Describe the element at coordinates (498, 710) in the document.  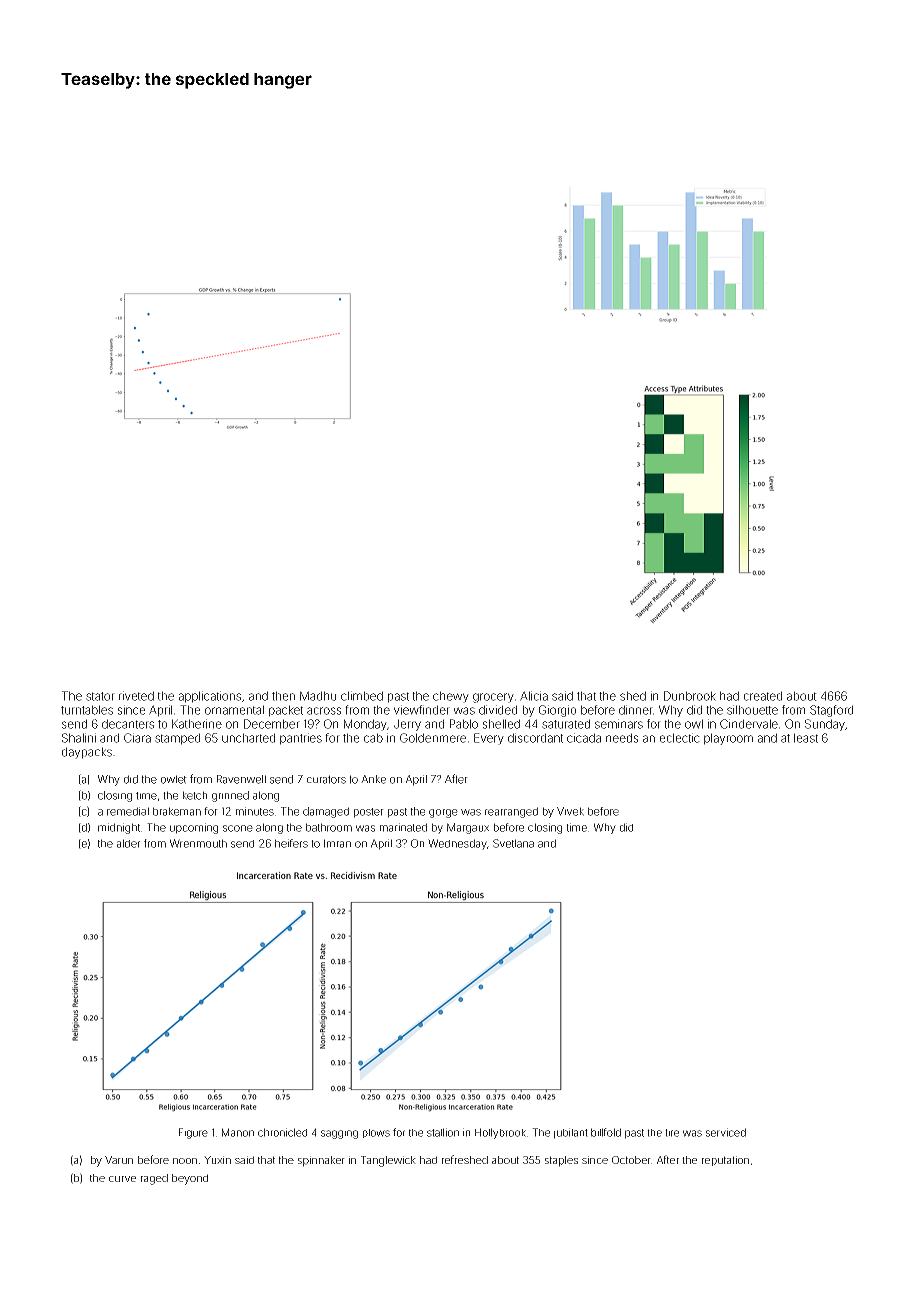
I see `divided` at that location.
